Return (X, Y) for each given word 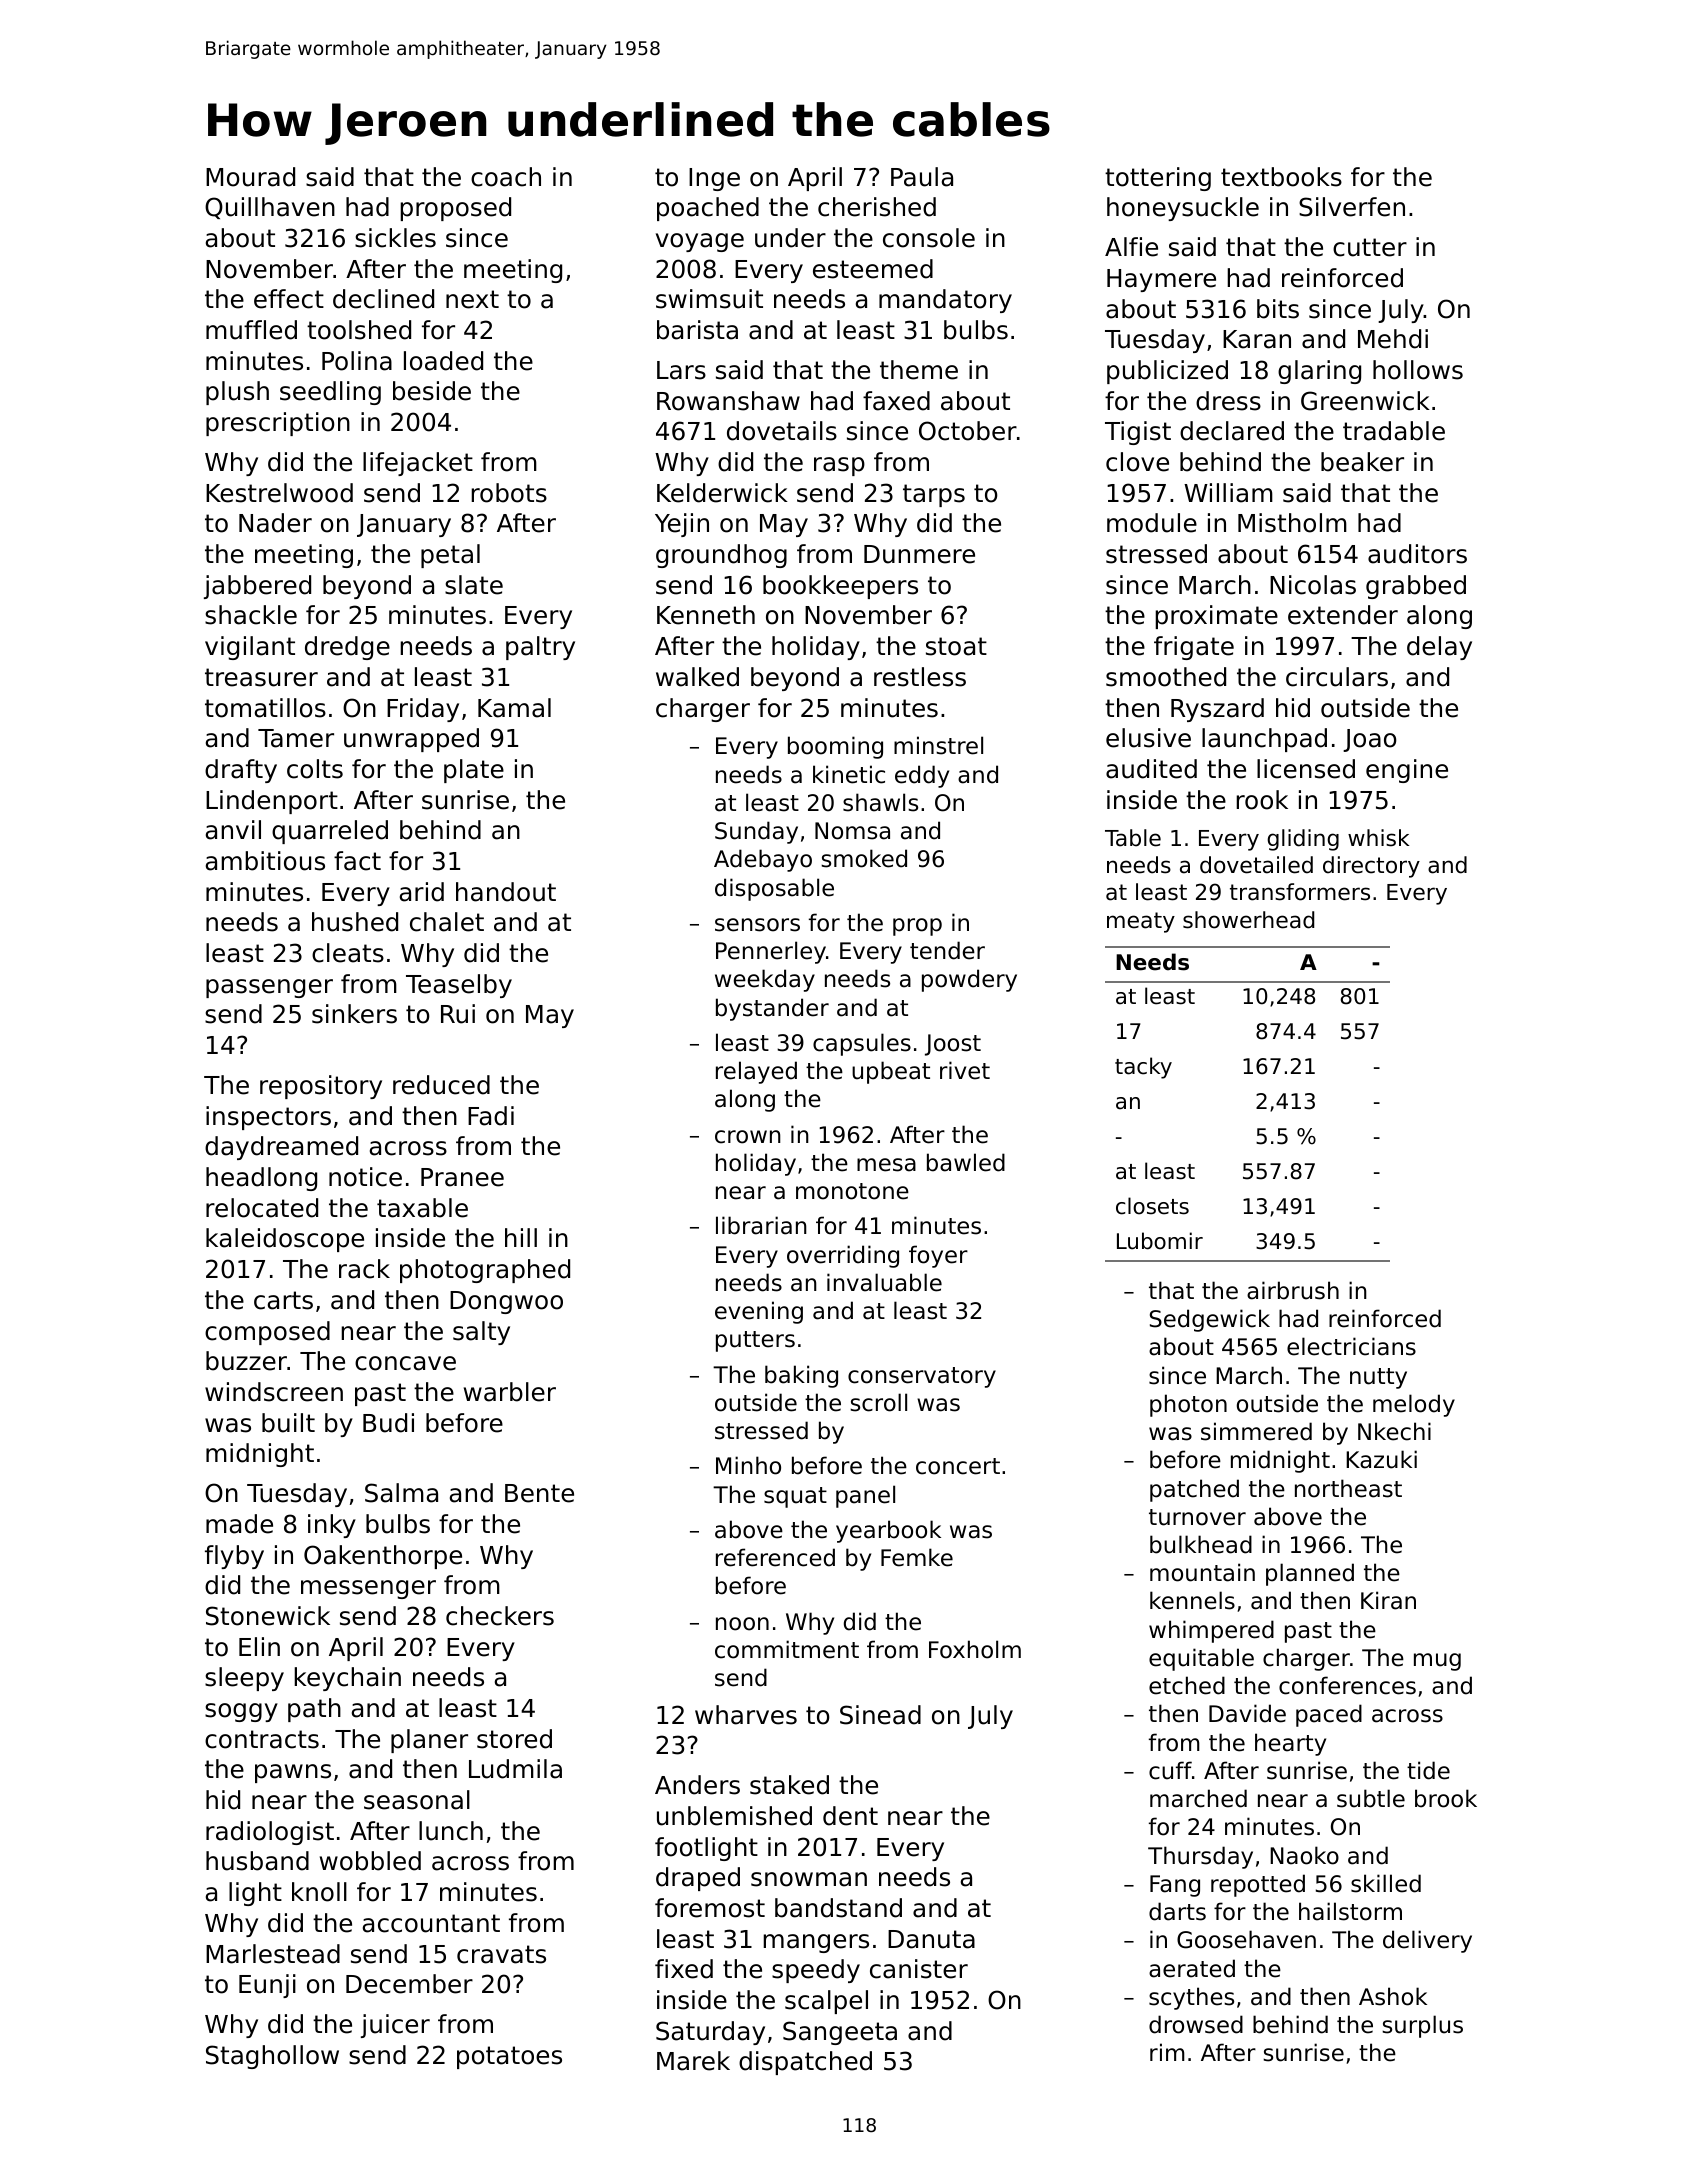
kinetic (849, 774)
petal (450, 556)
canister (919, 1969)
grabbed (1416, 587)
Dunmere (919, 554)
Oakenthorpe (383, 1557)
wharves (746, 1715)
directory (1371, 867)
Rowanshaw (728, 401)
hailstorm (1350, 1911)
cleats (348, 953)
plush (237, 393)
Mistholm (1292, 523)
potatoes (509, 2057)
